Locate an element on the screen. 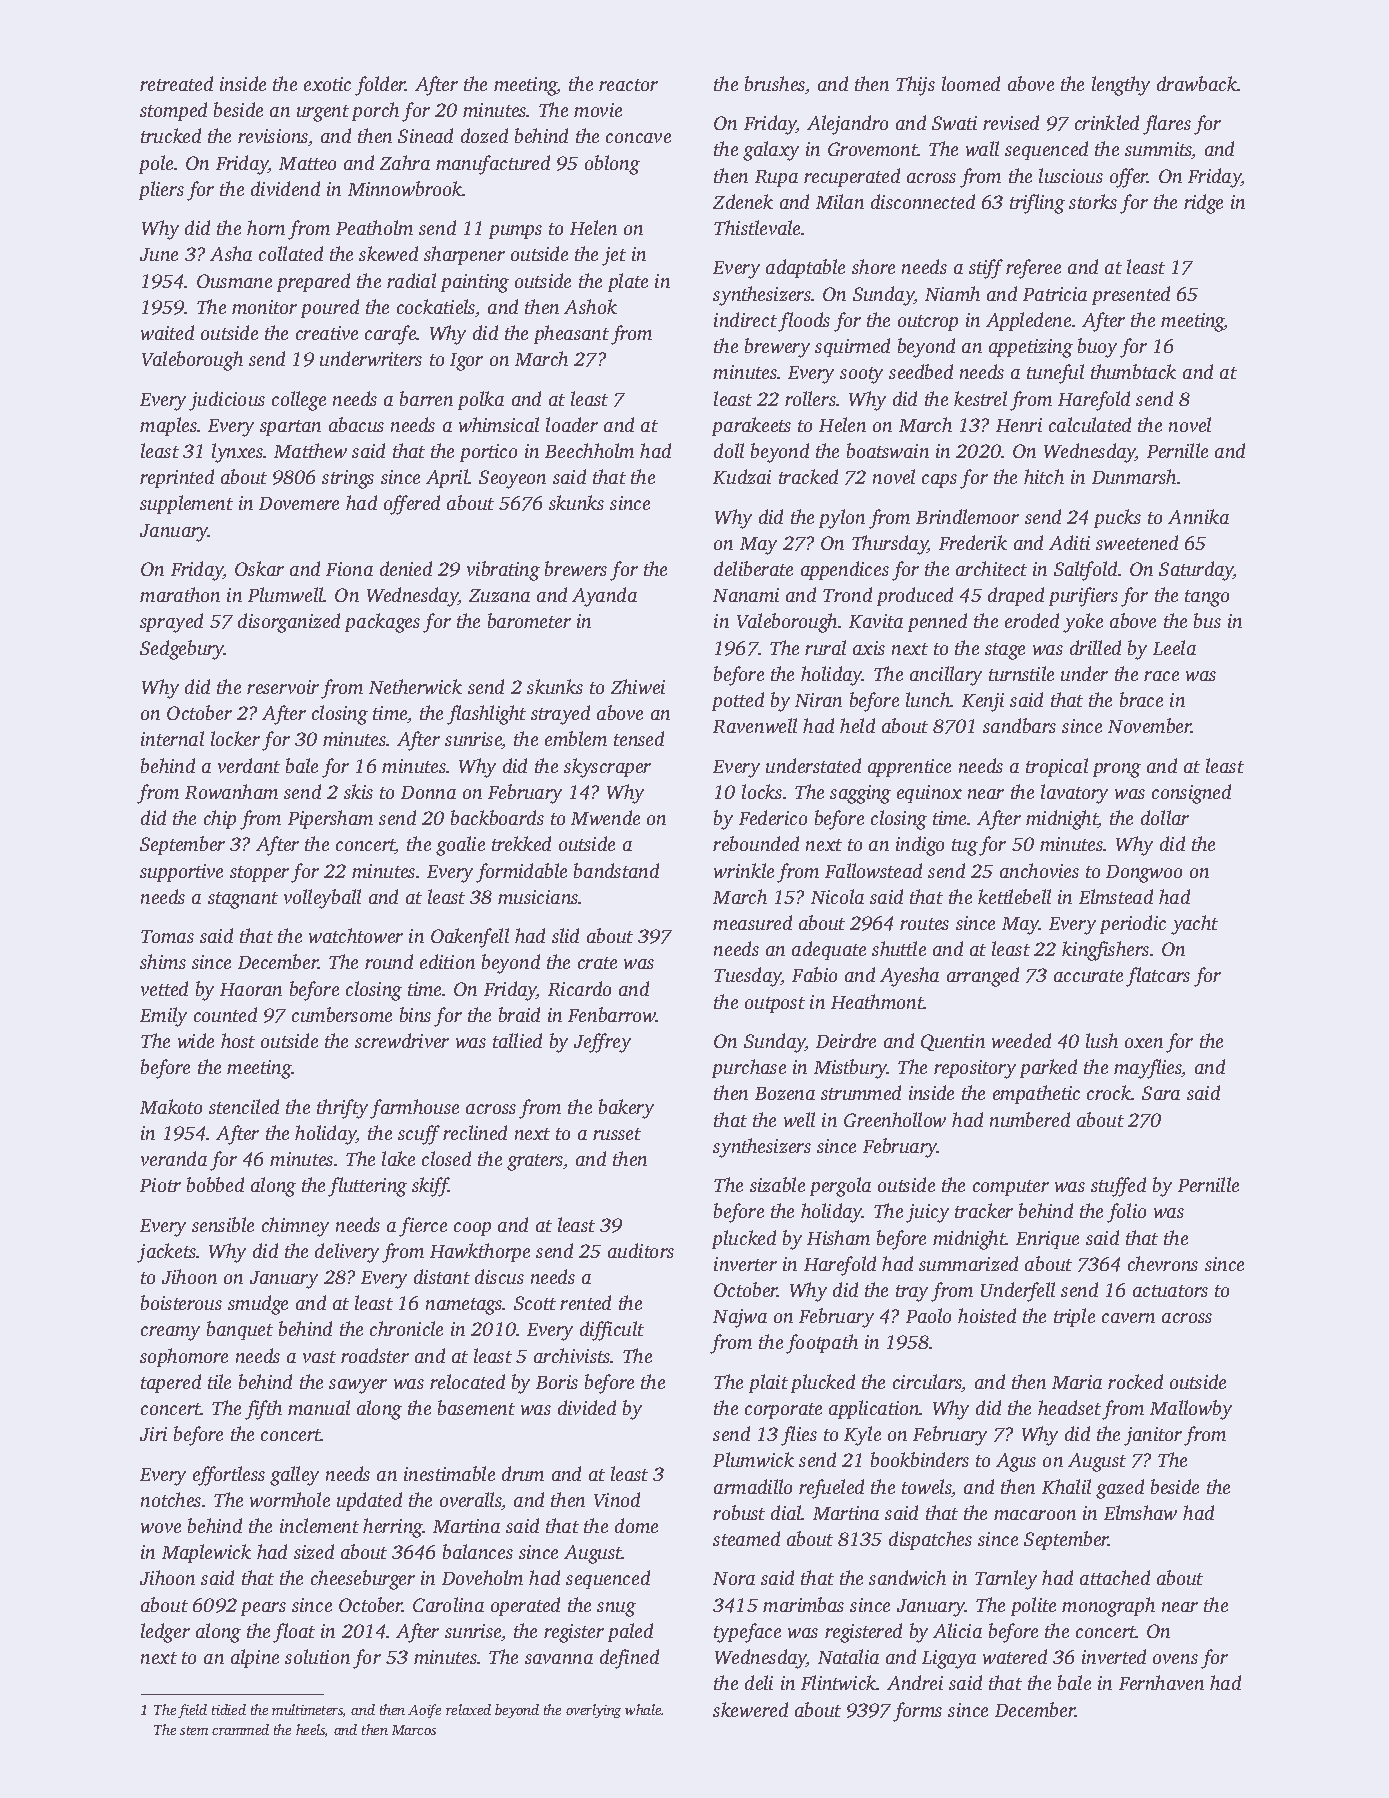  overlying is located at coordinates (593, 1711).
